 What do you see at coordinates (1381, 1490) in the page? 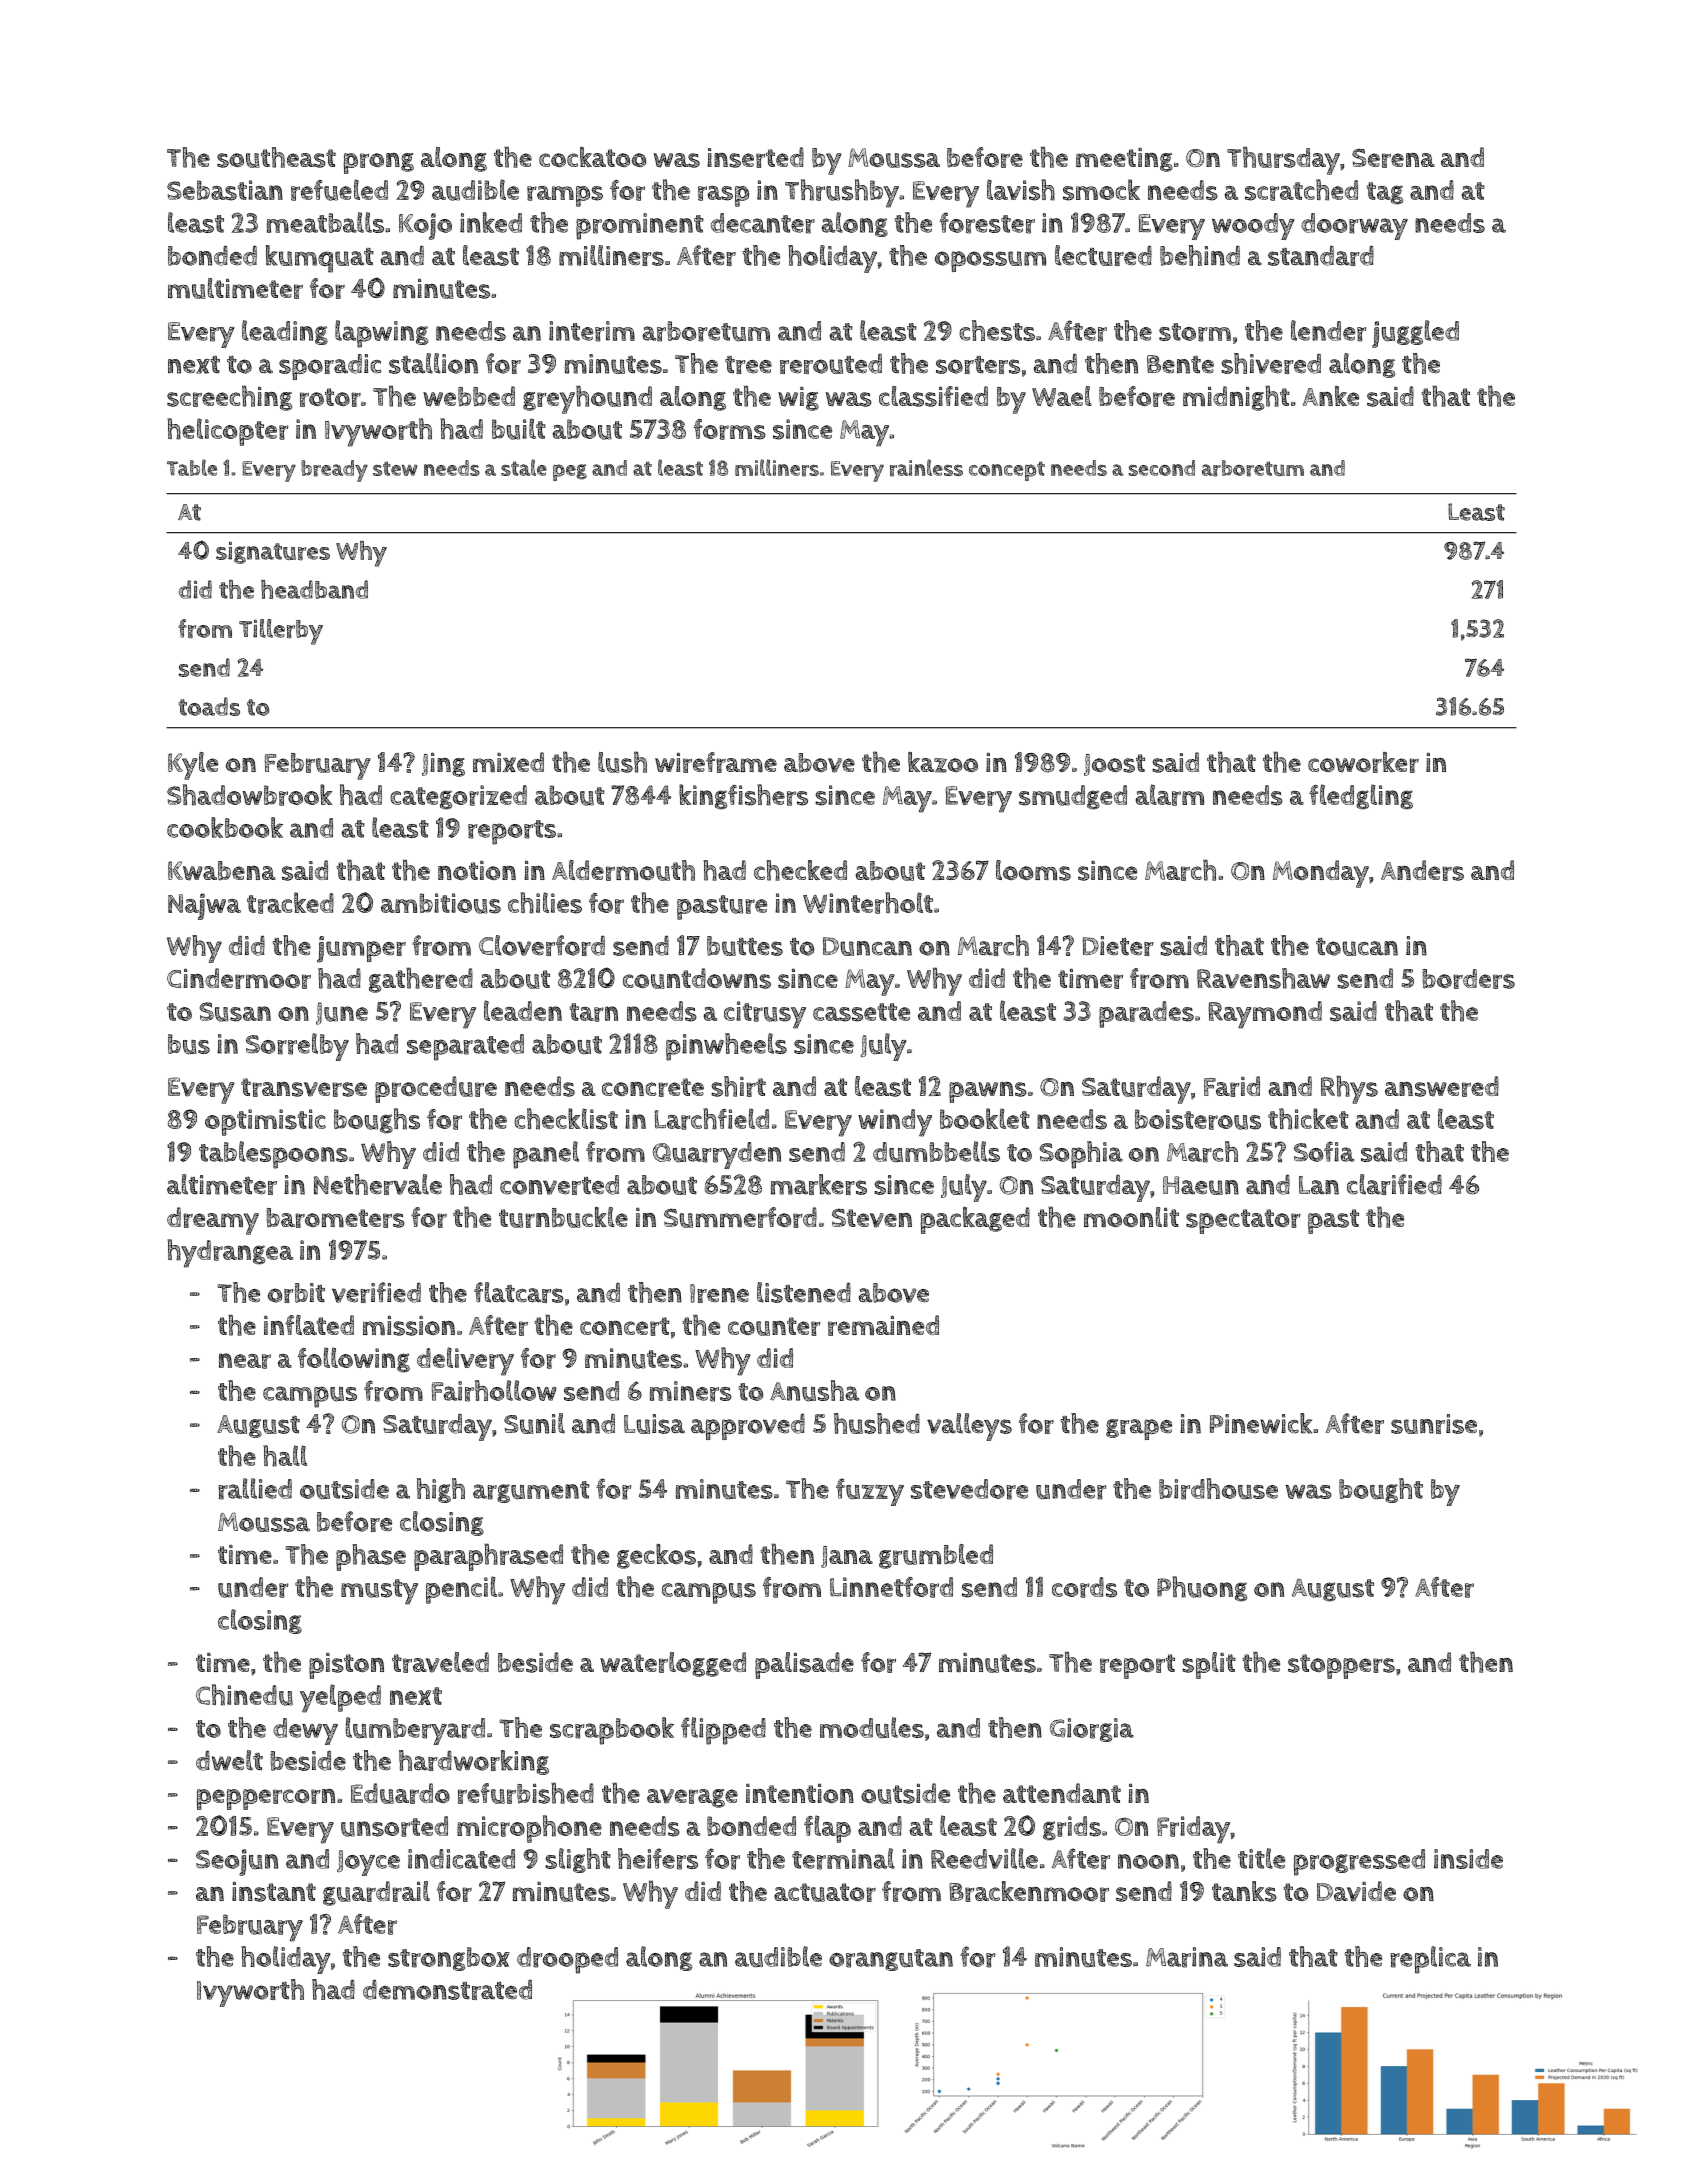
I see `bought` at bounding box center [1381, 1490].
